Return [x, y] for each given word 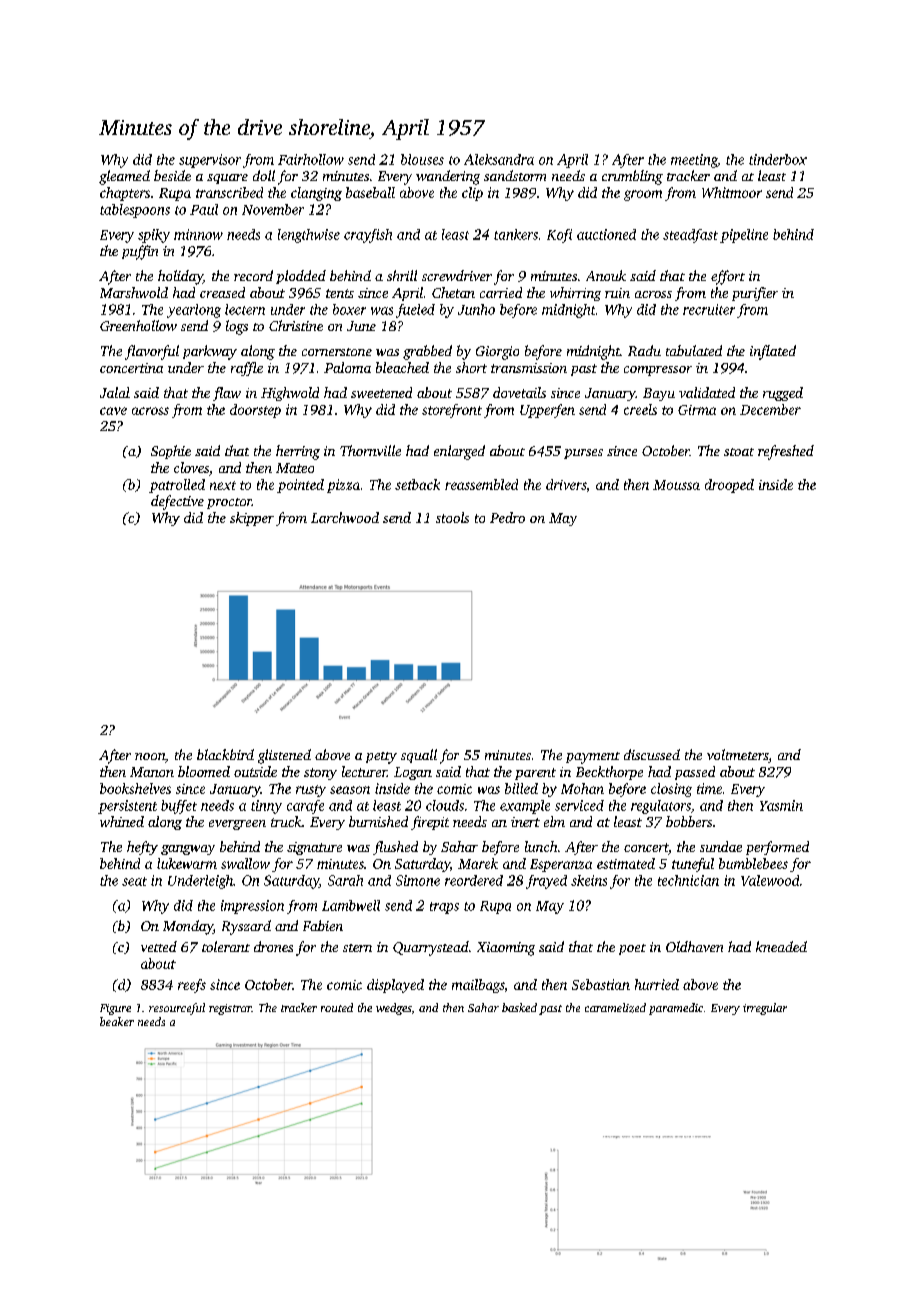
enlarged [459, 452]
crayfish [368, 236]
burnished [378, 821]
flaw [227, 394]
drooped [729, 486]
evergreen [237, 825]
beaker [117, 1021]
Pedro [507, 517]
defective [177, 502]
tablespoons [135, 211]
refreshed [786, 452]
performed [777, 848]
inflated [773, 352]
